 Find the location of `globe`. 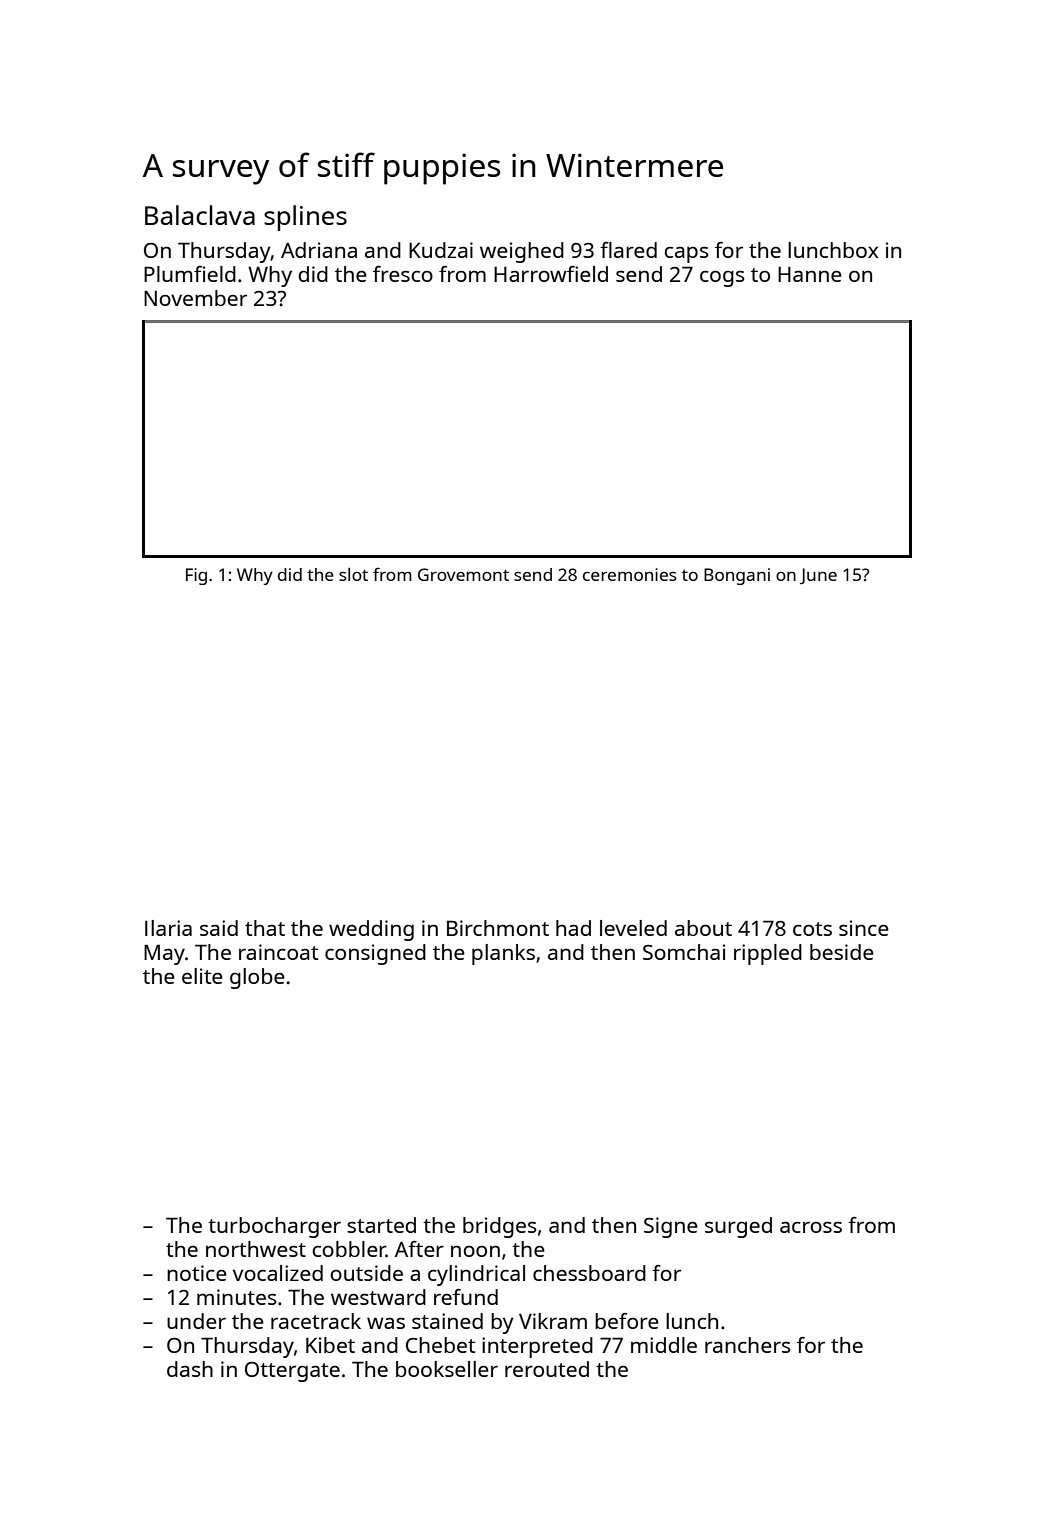

globe is located at coordinates (257, 978).
